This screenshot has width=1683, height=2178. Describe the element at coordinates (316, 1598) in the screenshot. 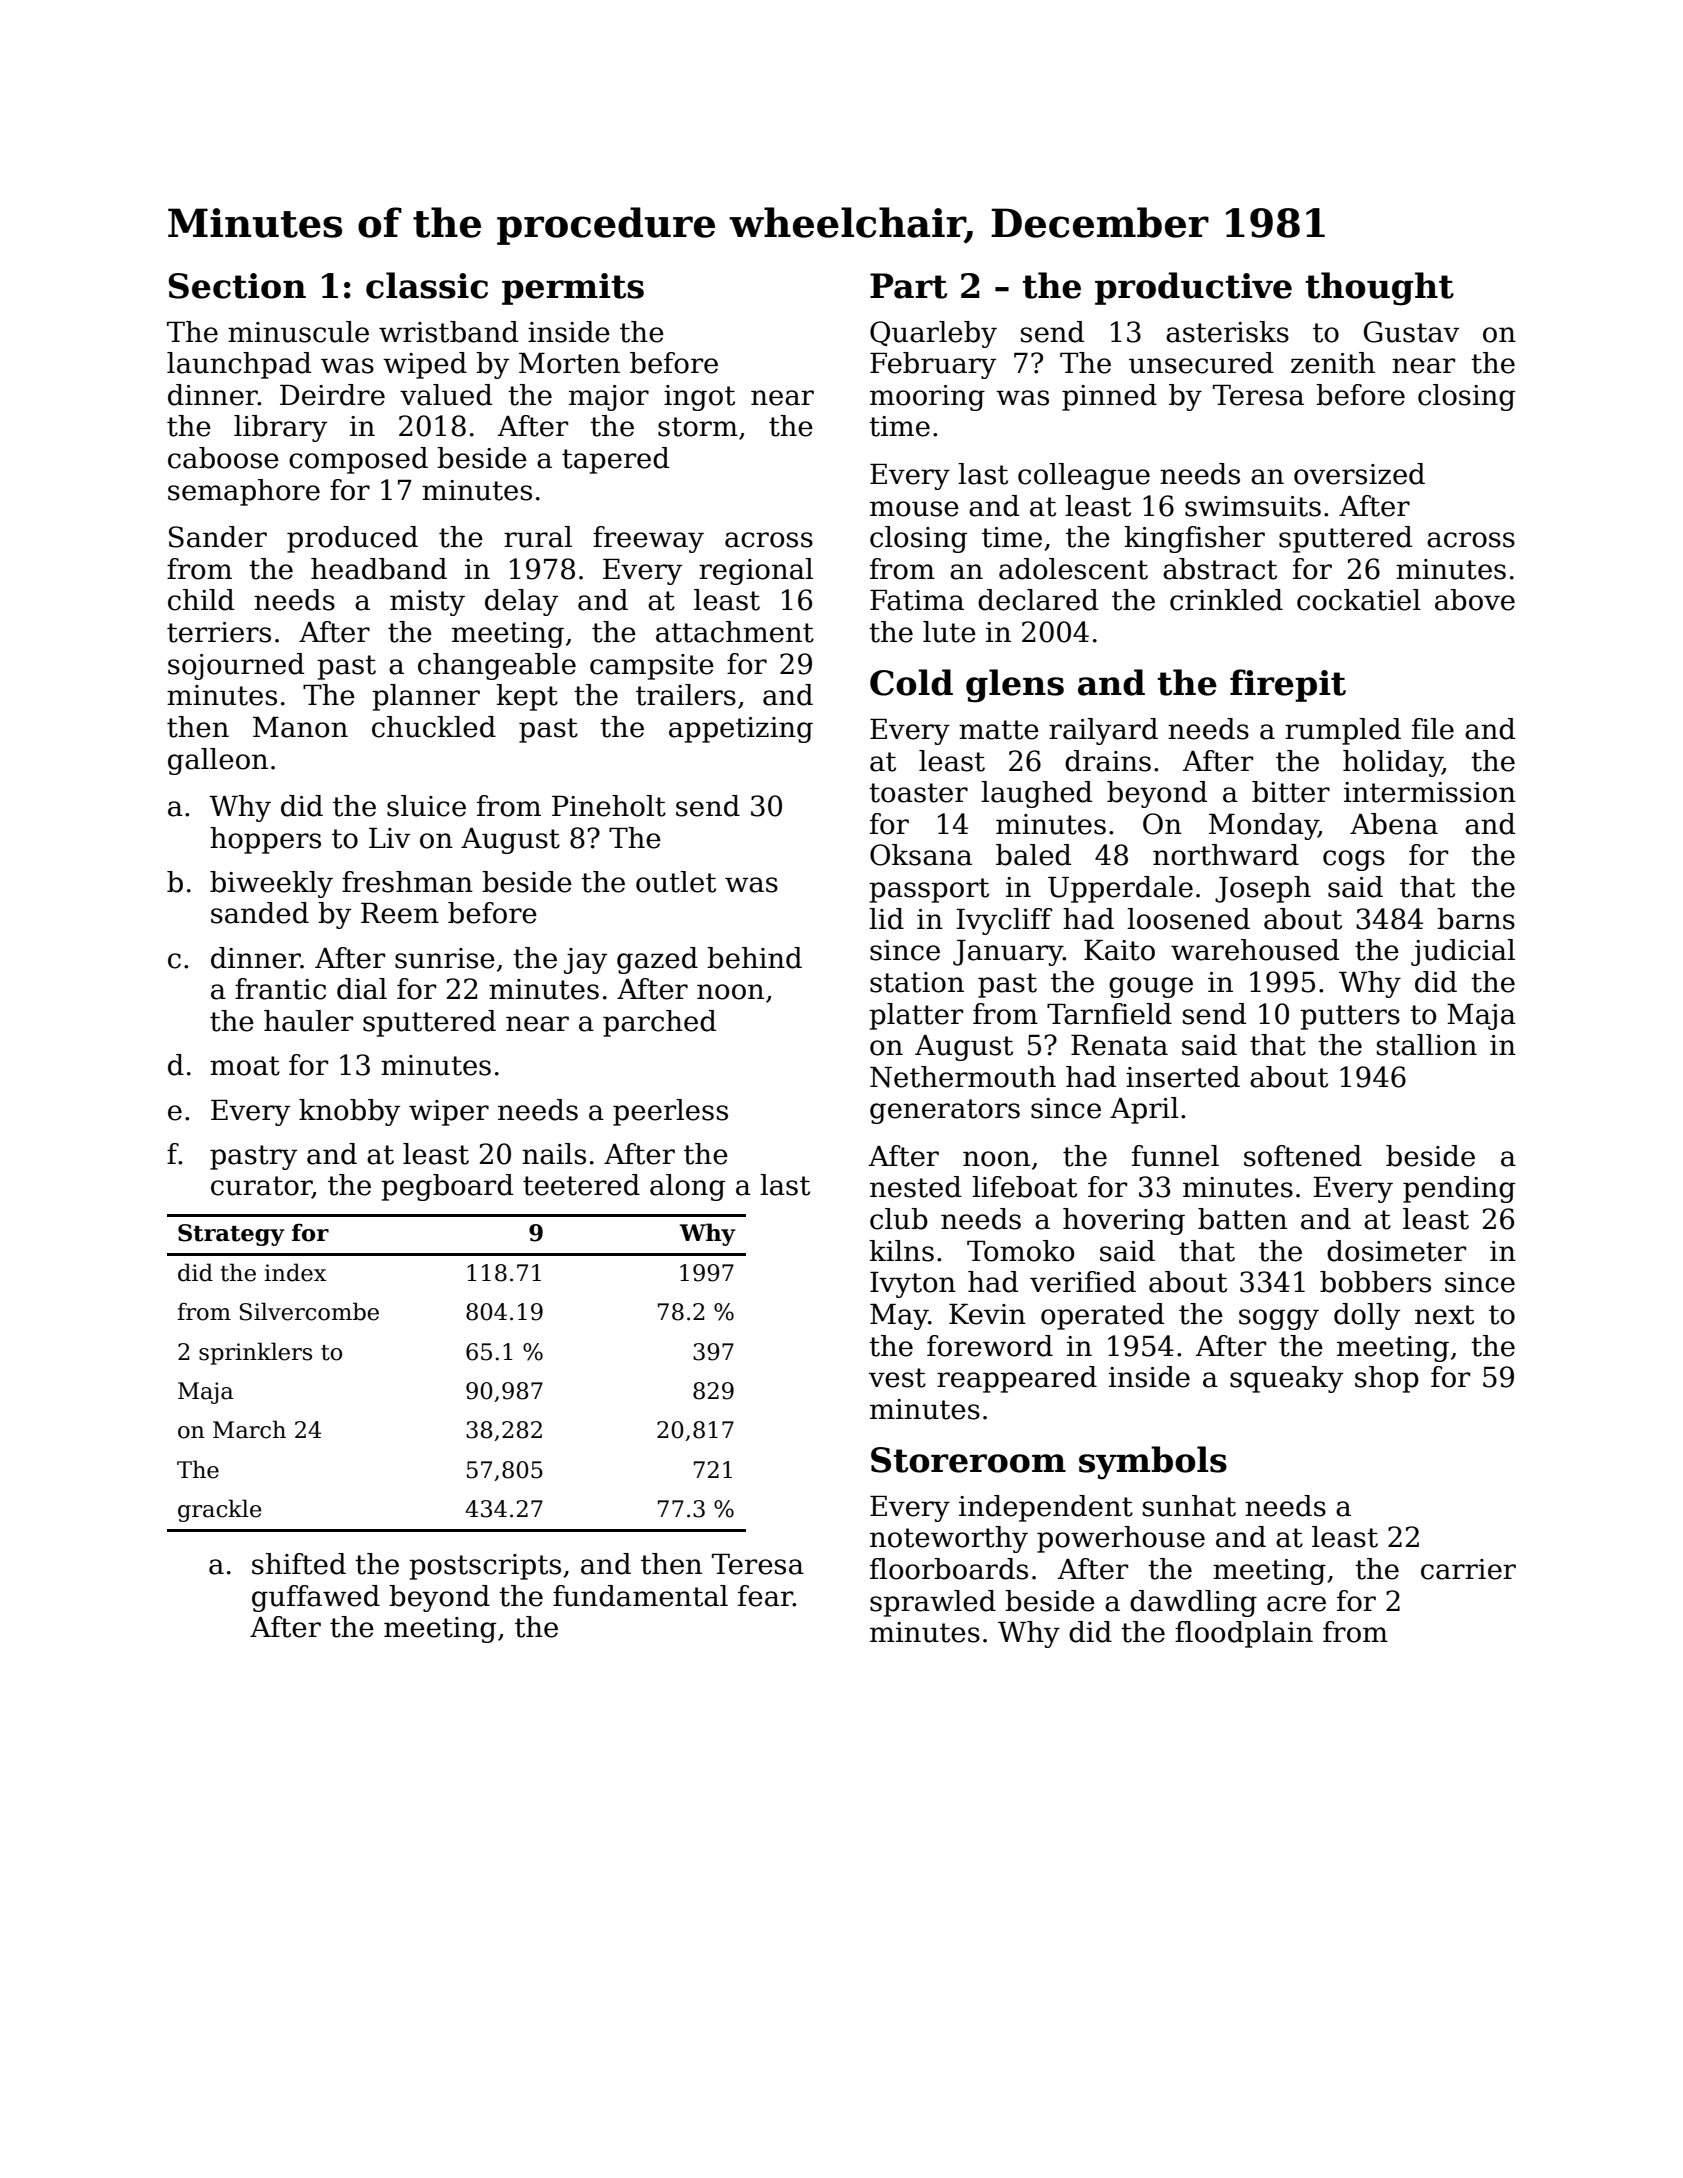

I see `guffawed` at that location.
